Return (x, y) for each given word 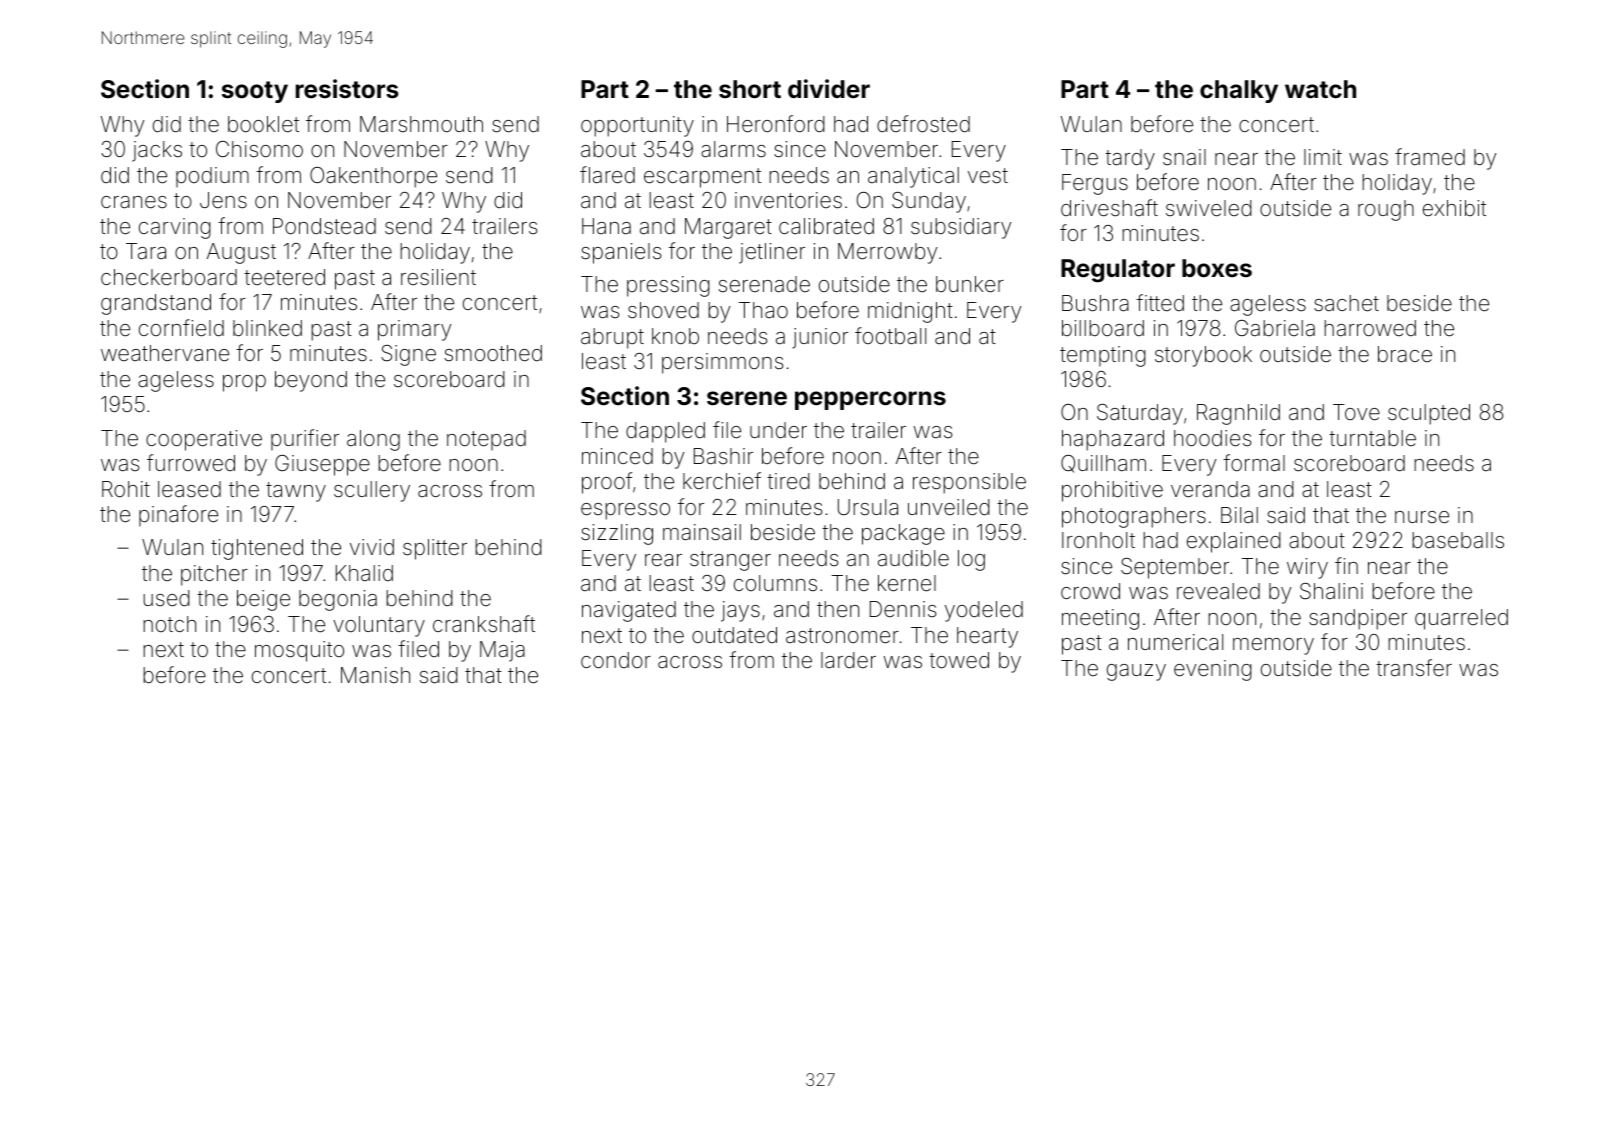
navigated (629, 611)
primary (414, 330)
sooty (255, 92)
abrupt (612, 338)
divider (829, 89)
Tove (1356, 412)
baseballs (1458, 540)
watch (1320, 89)
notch (169, 624)
